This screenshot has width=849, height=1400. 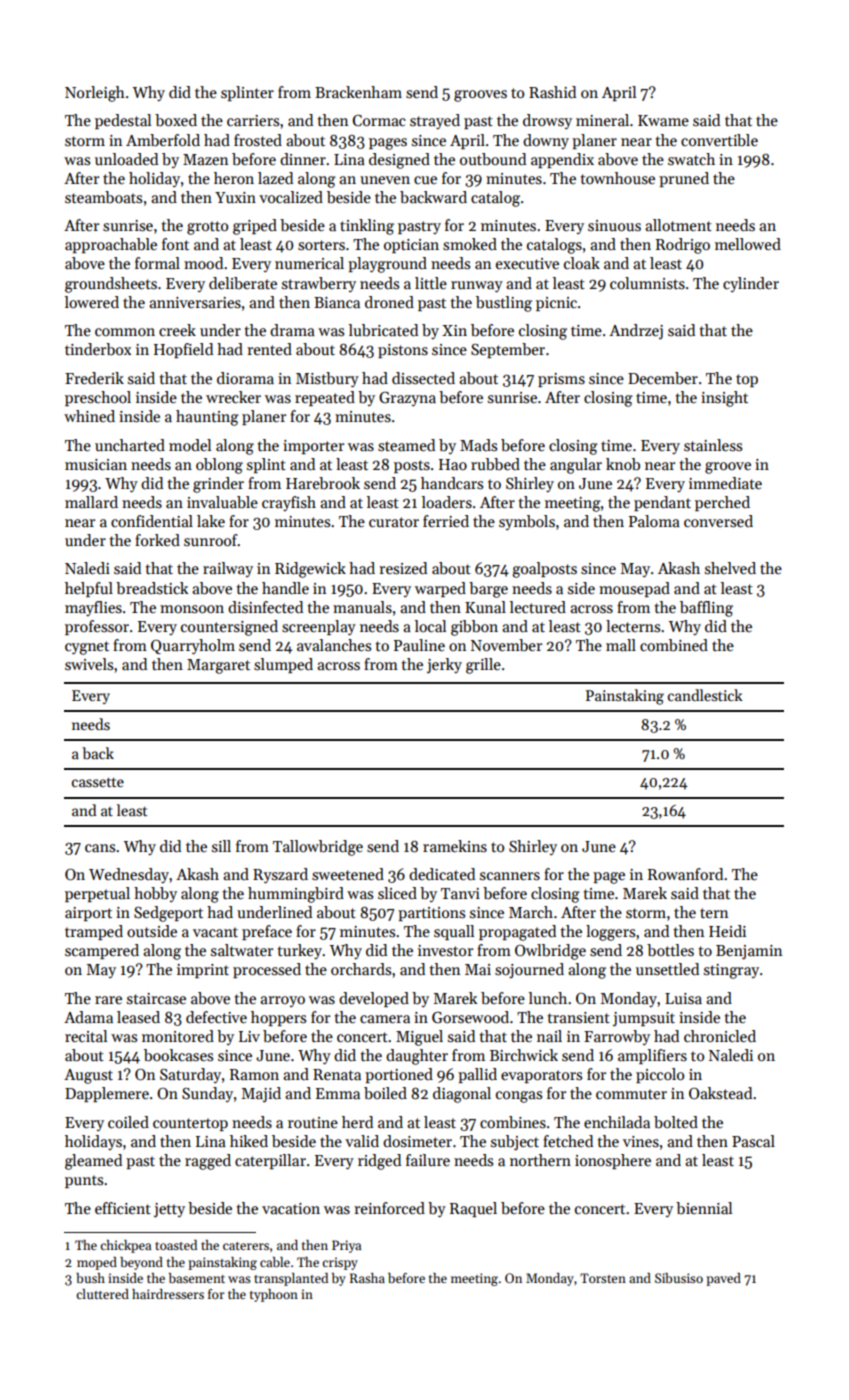 What do you see at coordinates (278, 1018) in the screenshot?
I see `hoppers` at bounding box center [278, 1018].
